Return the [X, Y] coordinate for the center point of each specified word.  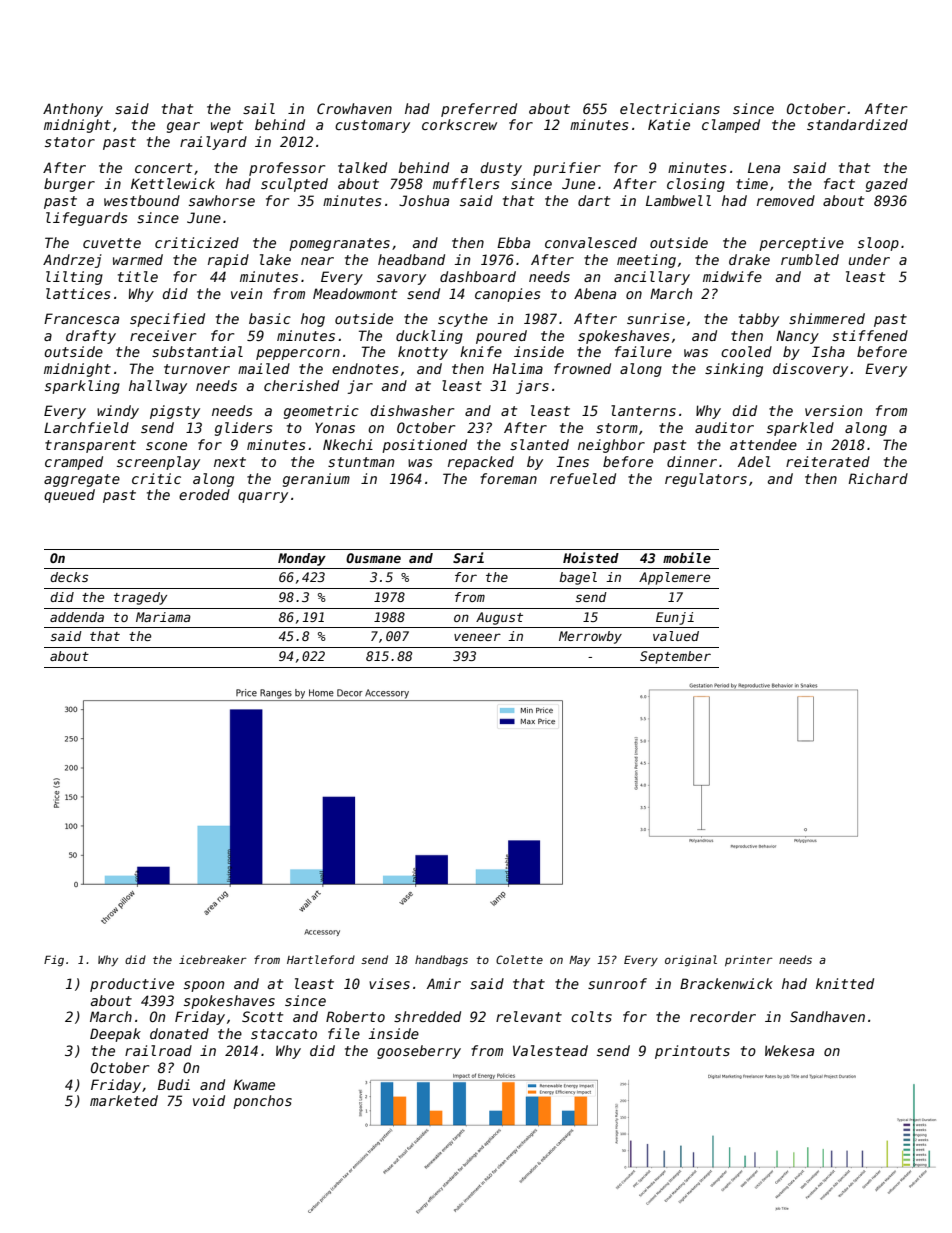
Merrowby [590, 637]
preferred [479, 110]
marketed [124, 1100]
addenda [77, 617]
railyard [213, 143]
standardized [857, 124]
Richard [878, 478]
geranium [316, 480]
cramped [74, 463]
